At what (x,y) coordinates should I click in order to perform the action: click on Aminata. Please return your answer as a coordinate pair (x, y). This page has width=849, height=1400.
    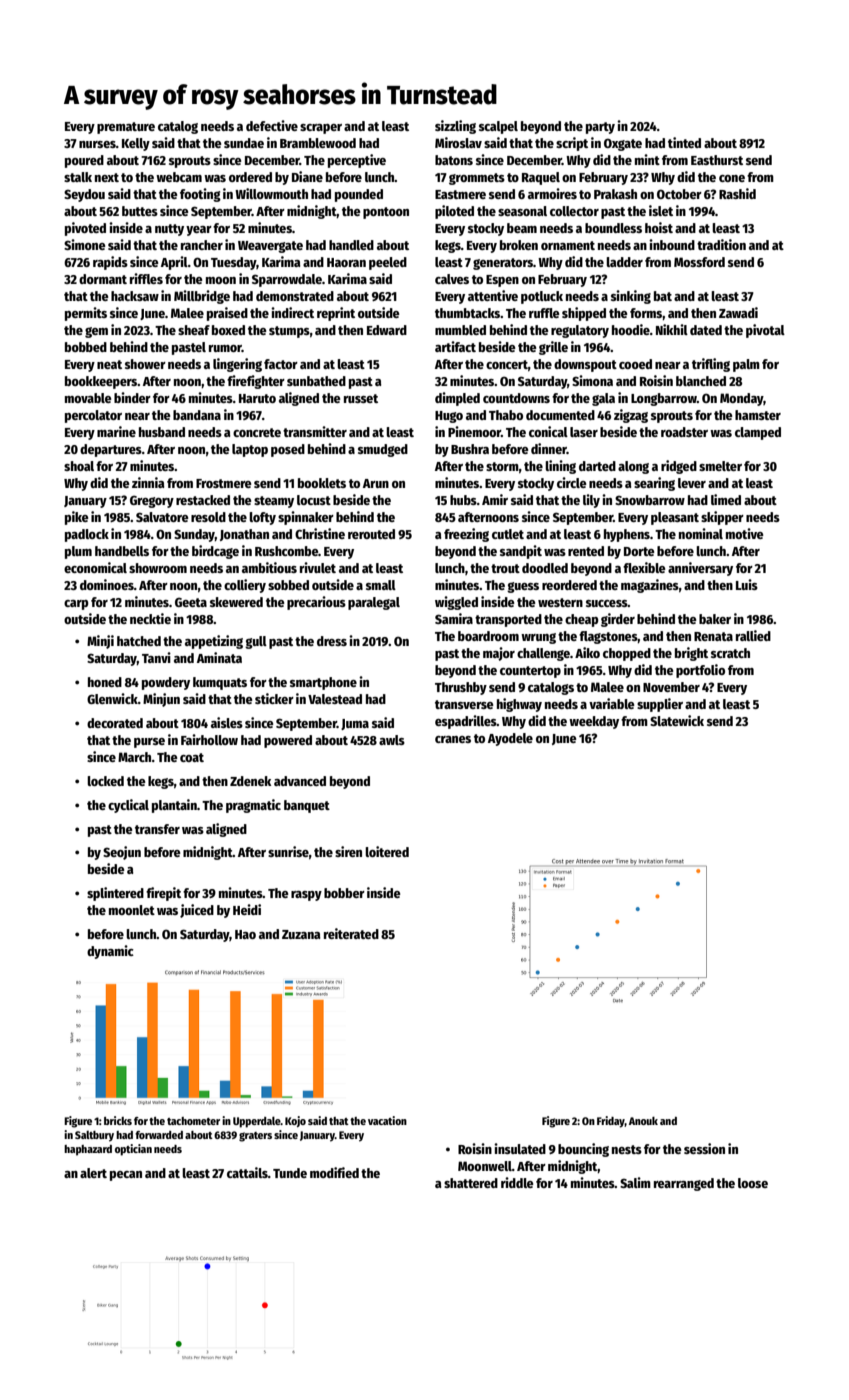
    Looking at the image, I should click on (219, 657).
